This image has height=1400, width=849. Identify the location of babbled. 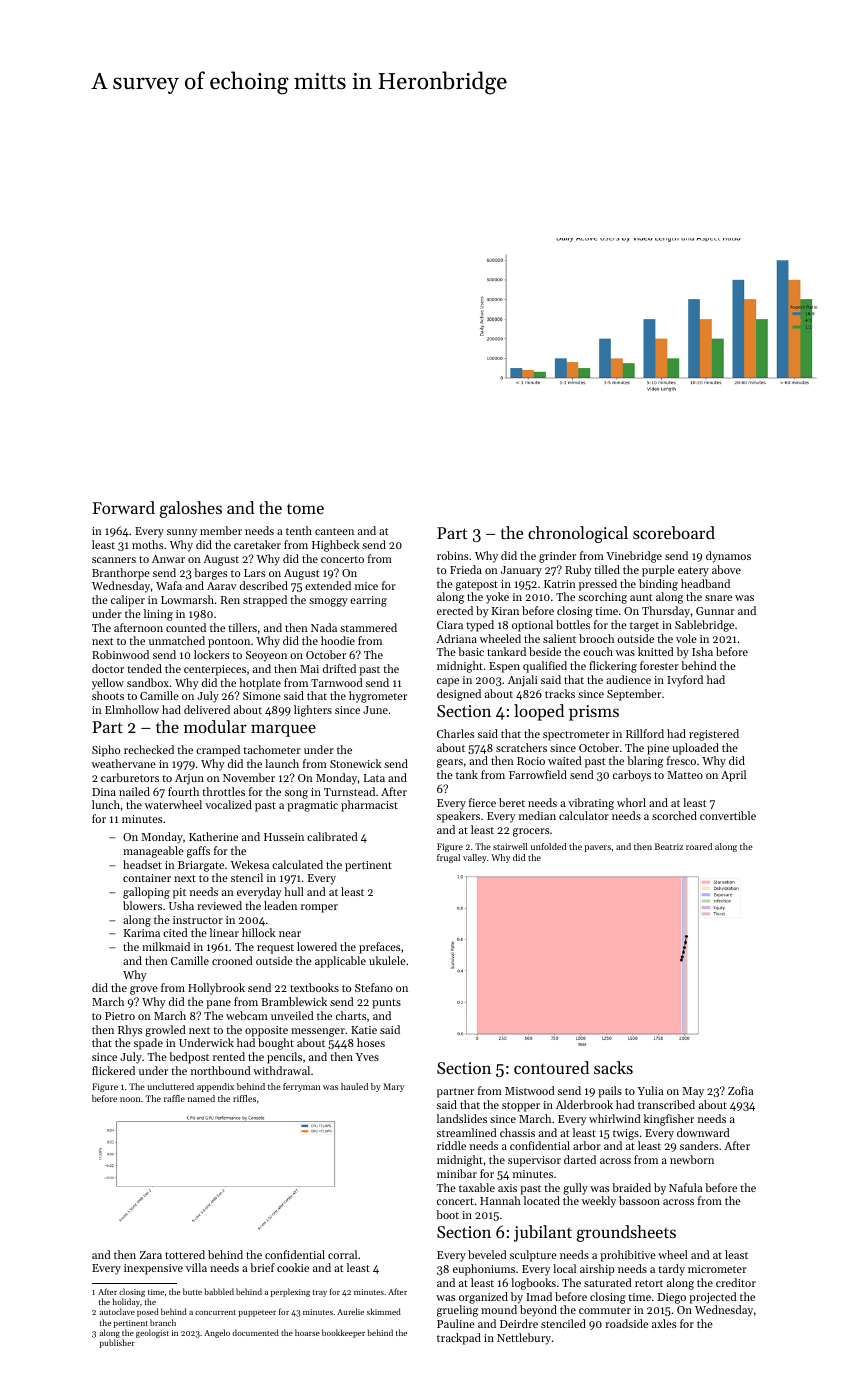
(219, 1291).
